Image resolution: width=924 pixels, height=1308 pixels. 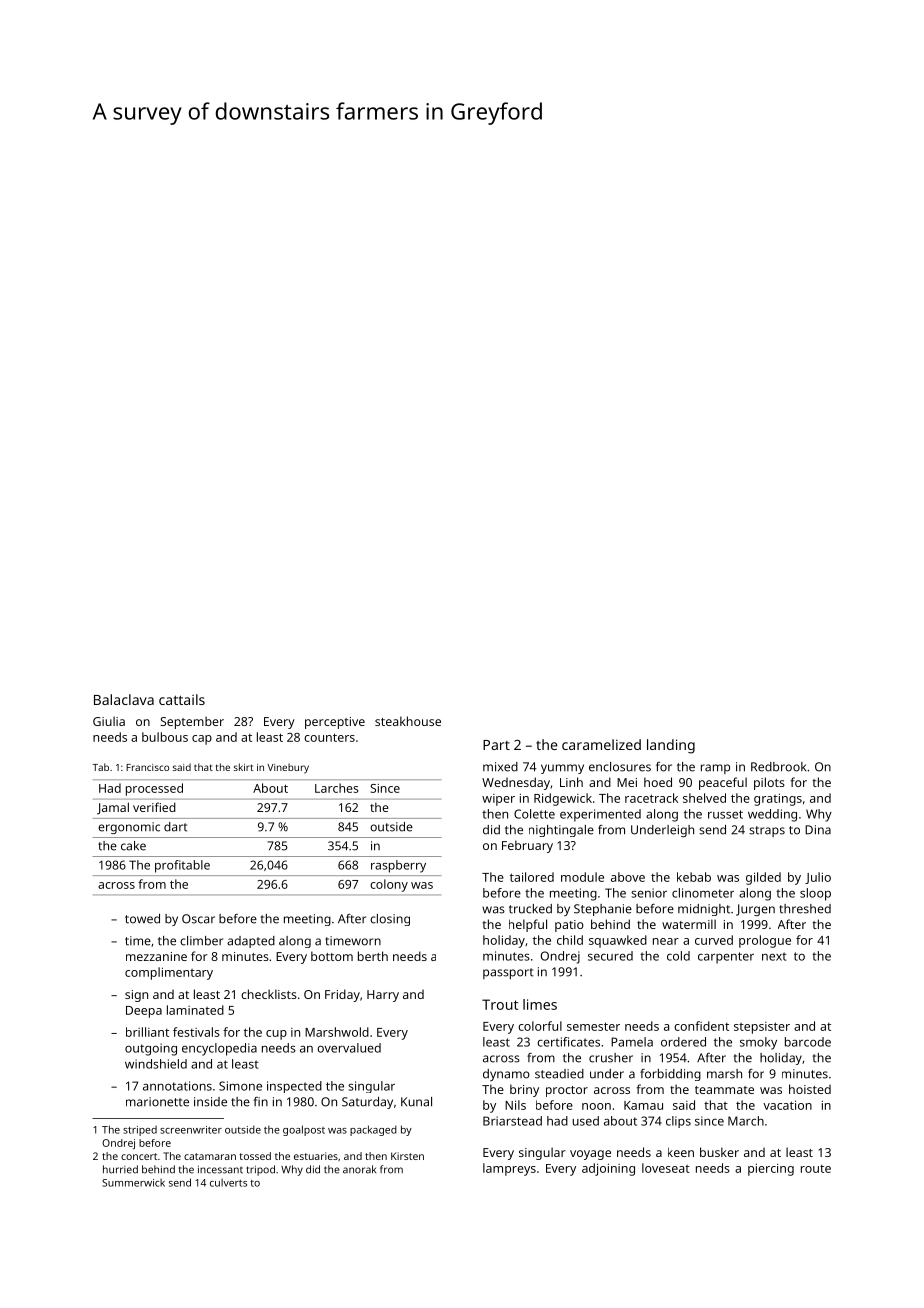 What do you see at coordinates (608, 1169) in the image?
I see `adjoining` at bounding box center [608, 1169].
